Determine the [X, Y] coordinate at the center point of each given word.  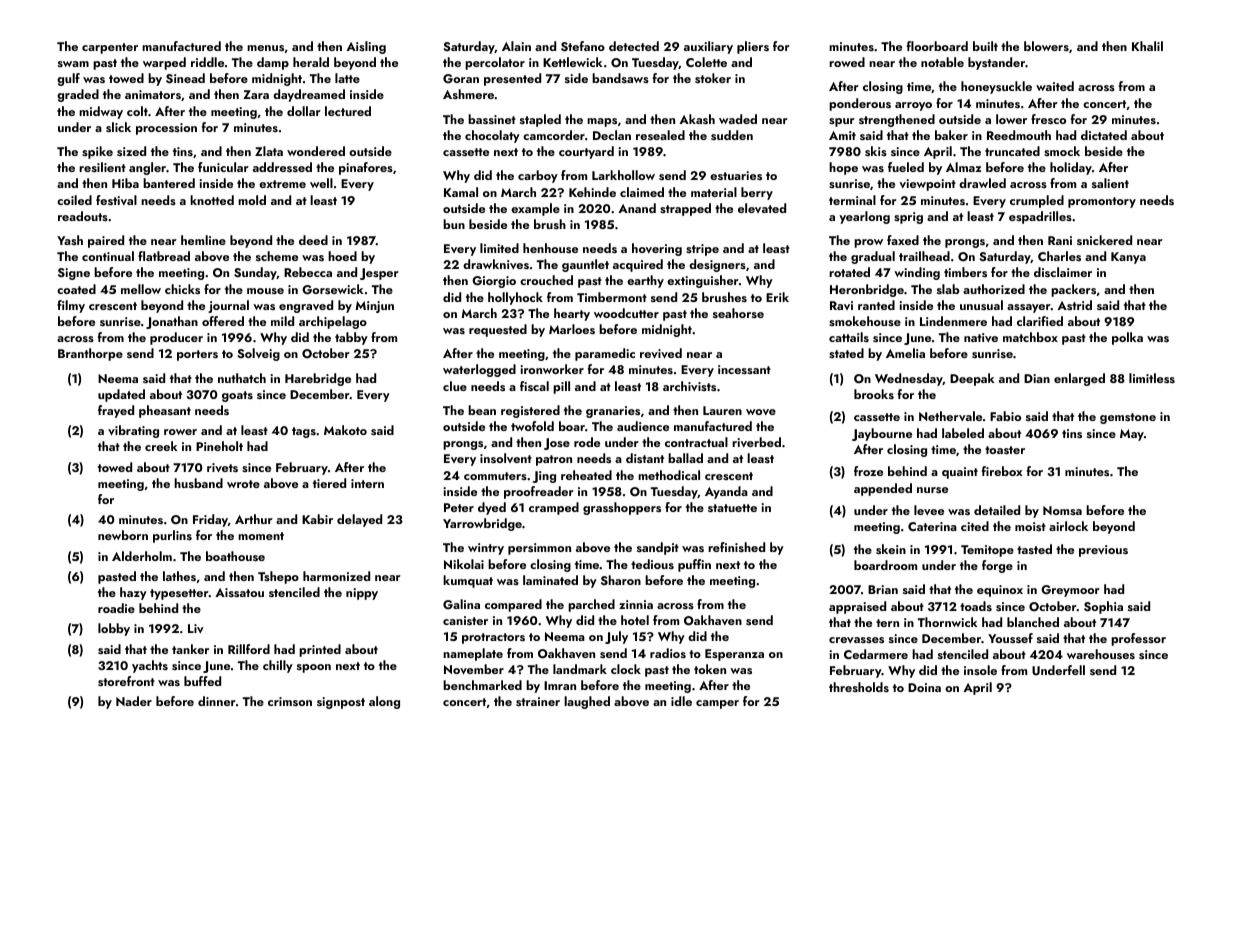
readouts [83, 216]
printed [320, 650]
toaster [1005, 450]
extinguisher [703, 281]
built [985, 46]
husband [198, 483]
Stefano [583, 46]
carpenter [110, 48]
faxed [903, 240]
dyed [492, 508]
